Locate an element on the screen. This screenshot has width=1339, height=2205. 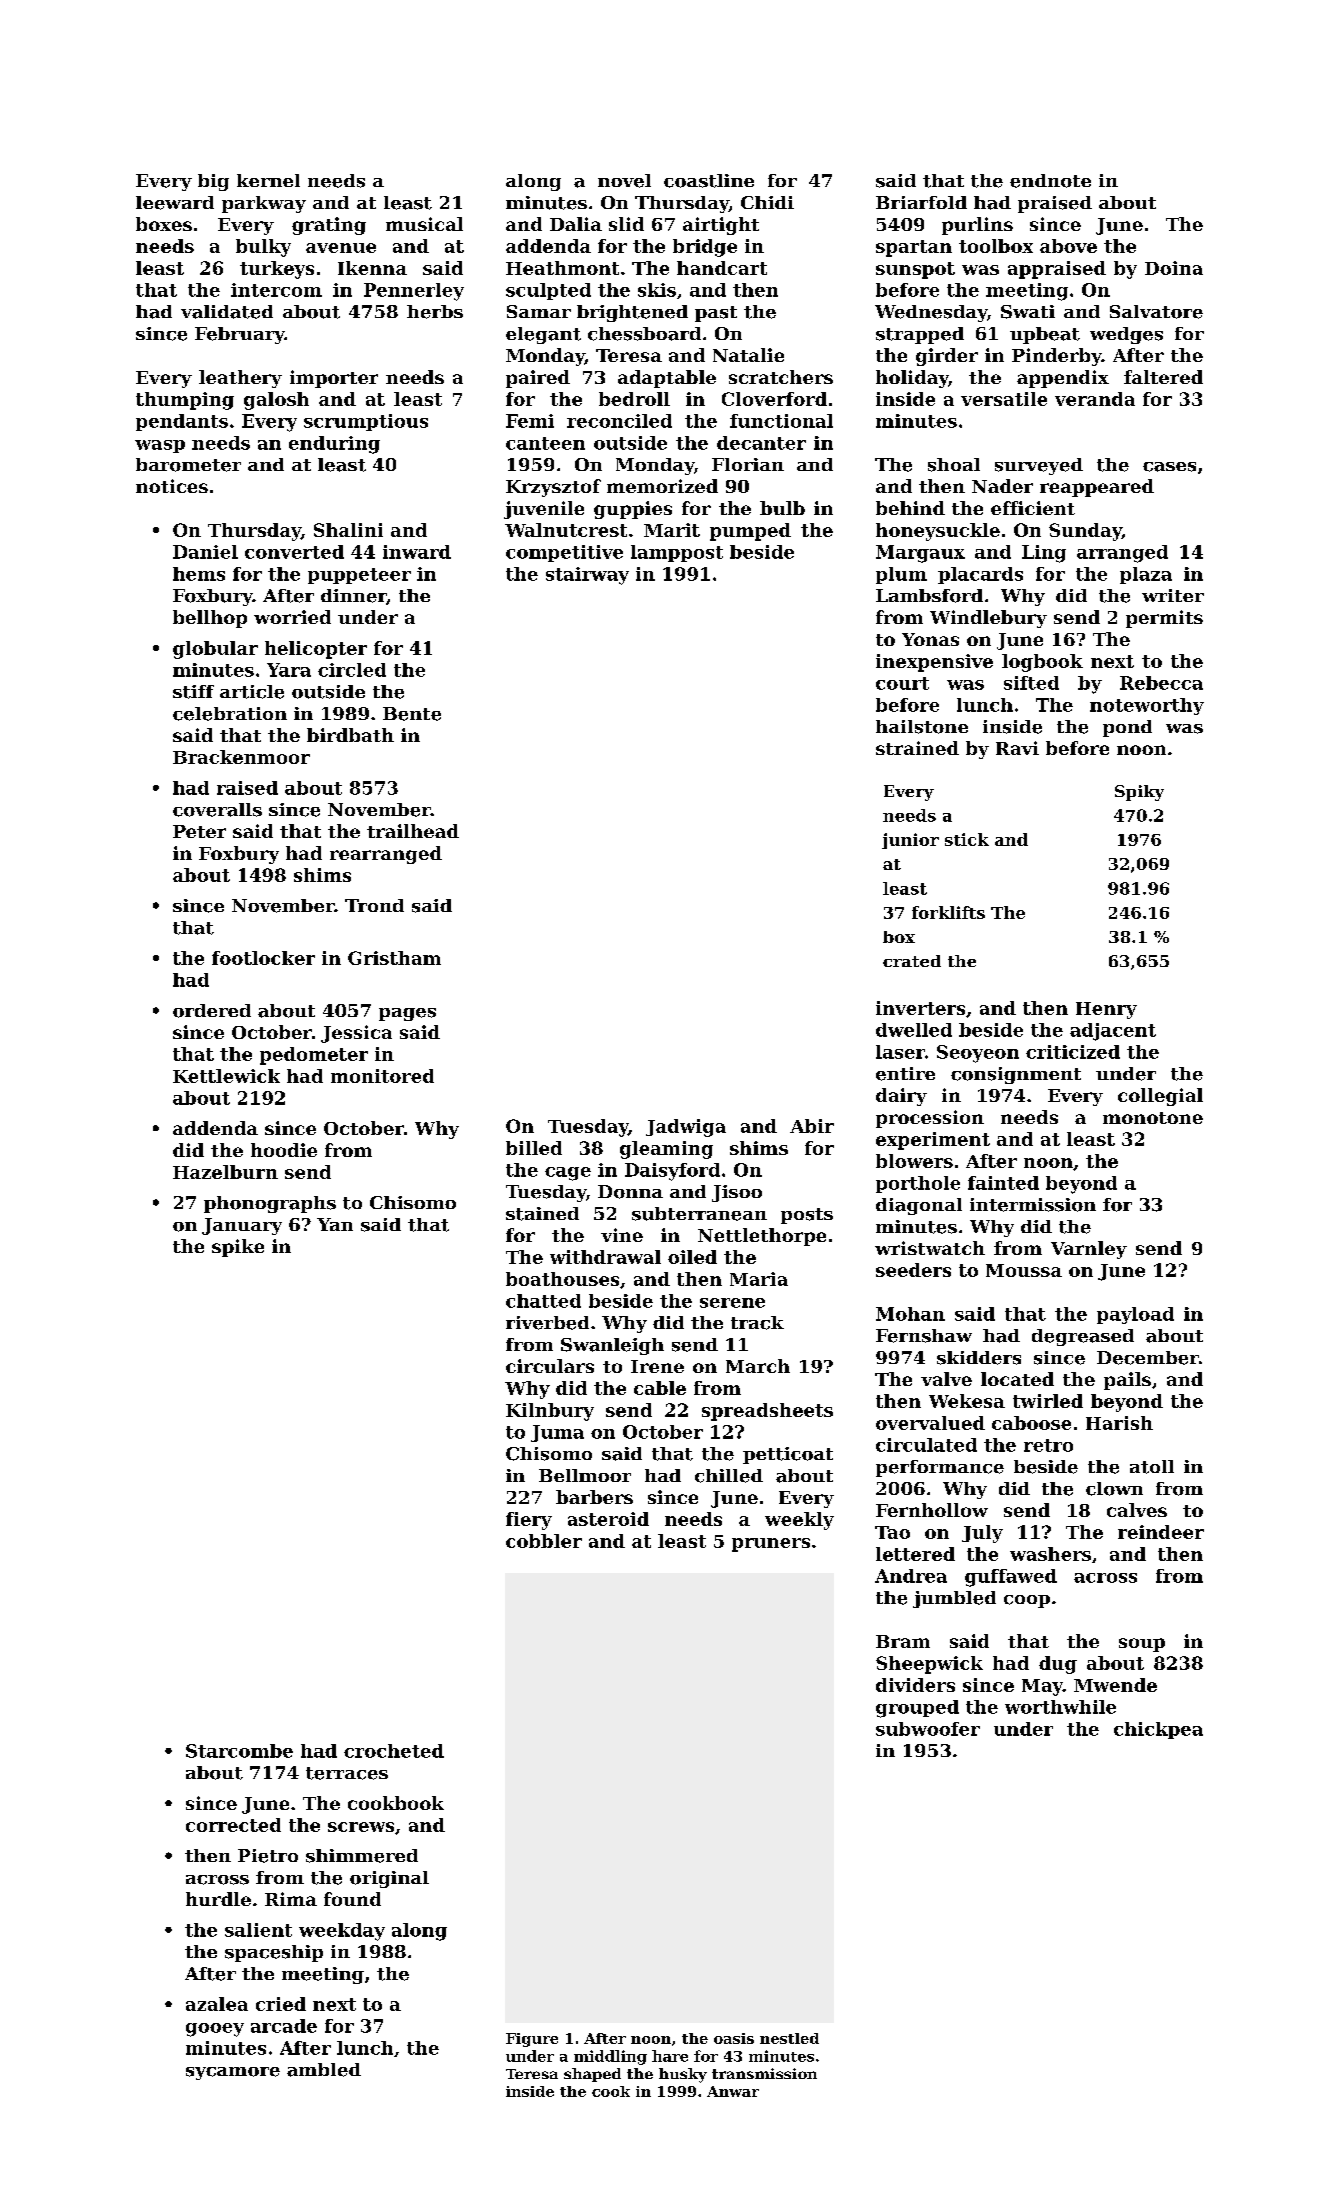
fainted is located at coordinates (1003, 1183).
